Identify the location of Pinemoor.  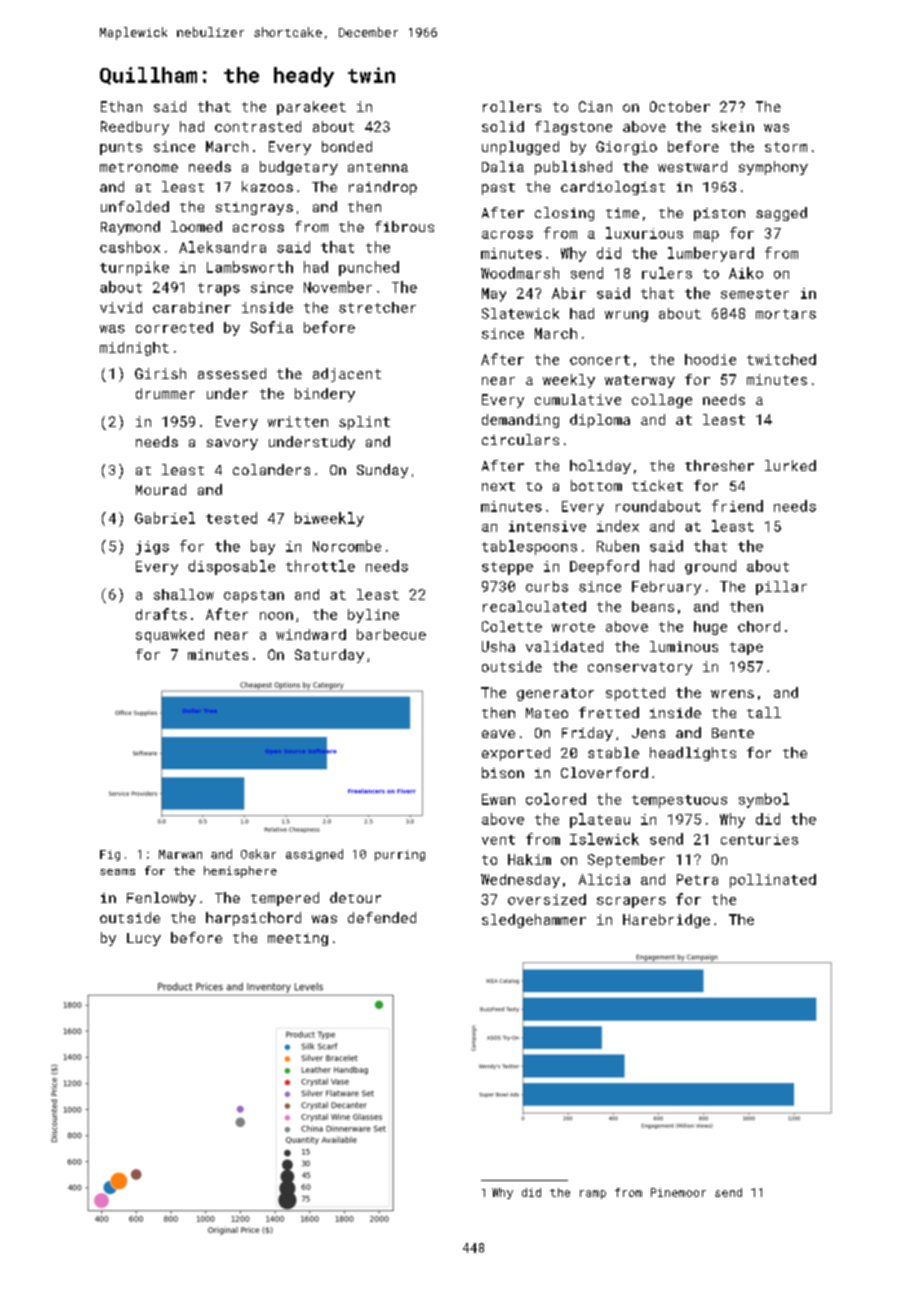
(678, 1192).
